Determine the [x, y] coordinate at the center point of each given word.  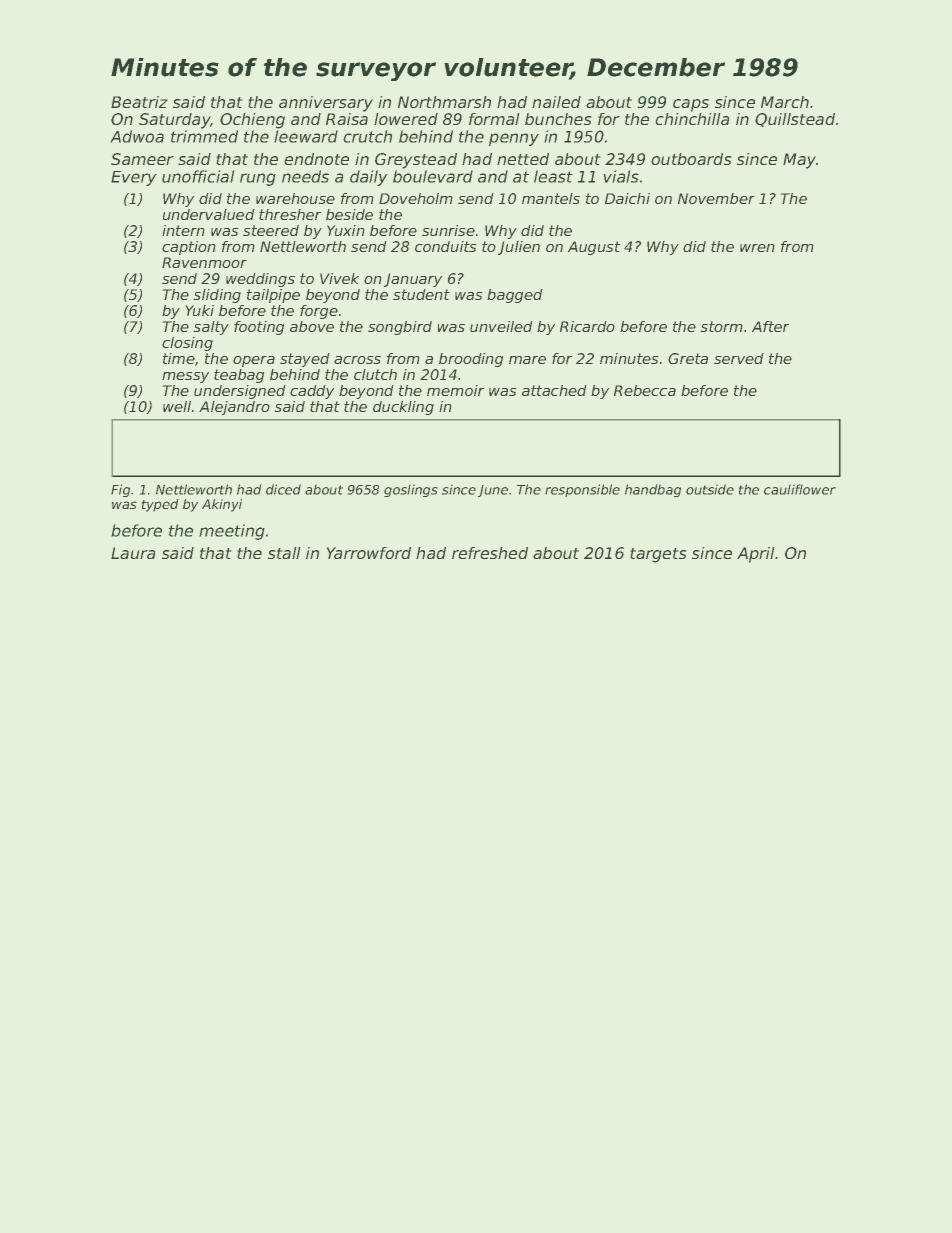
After [770, 326]
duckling [403, 408]
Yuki [199, 310]
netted [523, 159]
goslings [411, 490]
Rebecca [645, 390]
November [716, 198]
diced [283, 489]
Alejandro [234, 408]
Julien [519, 248]
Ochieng [252, 121]
